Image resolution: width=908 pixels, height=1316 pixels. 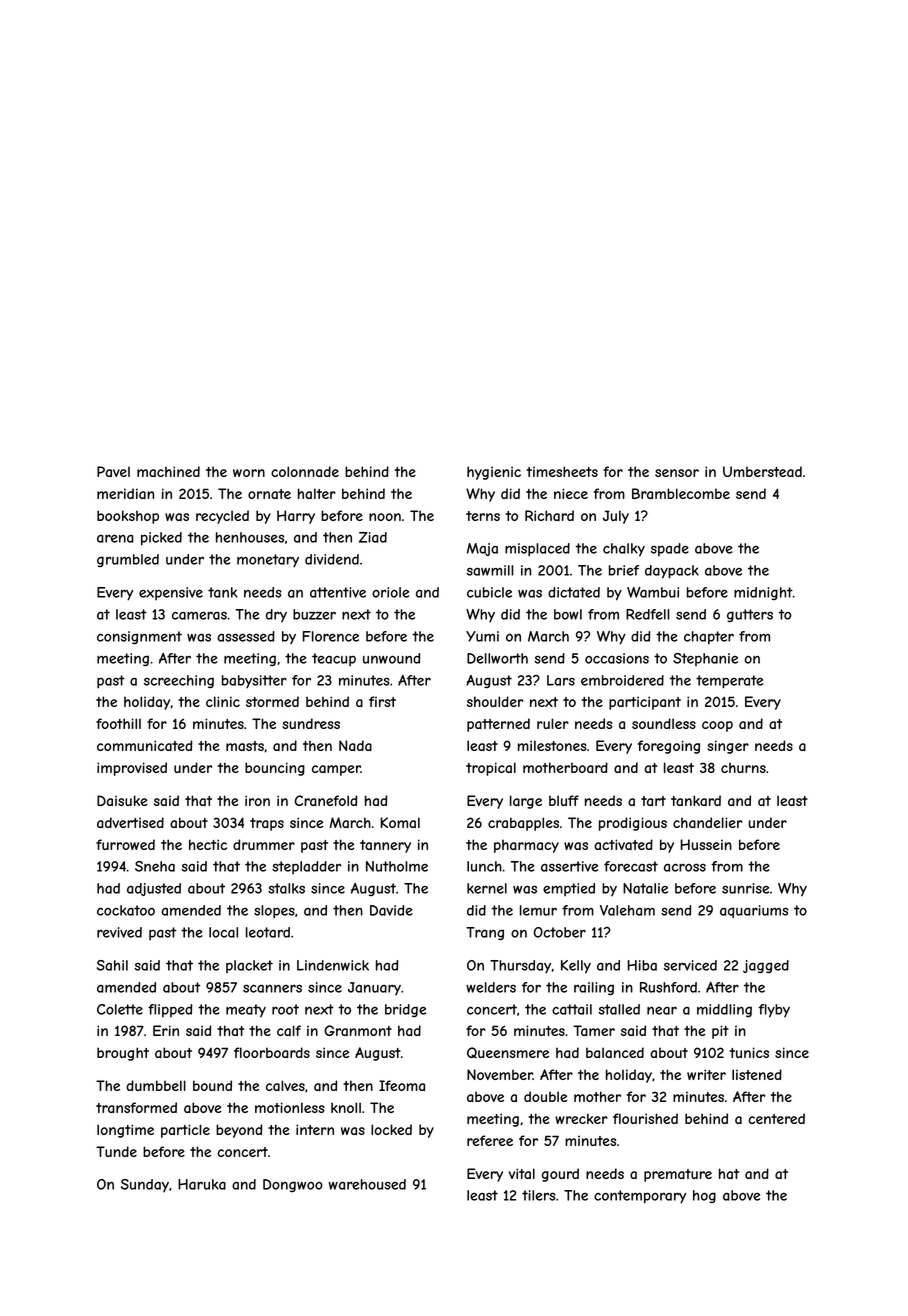 I want to click on improvised, so click(x=132, y=769).
